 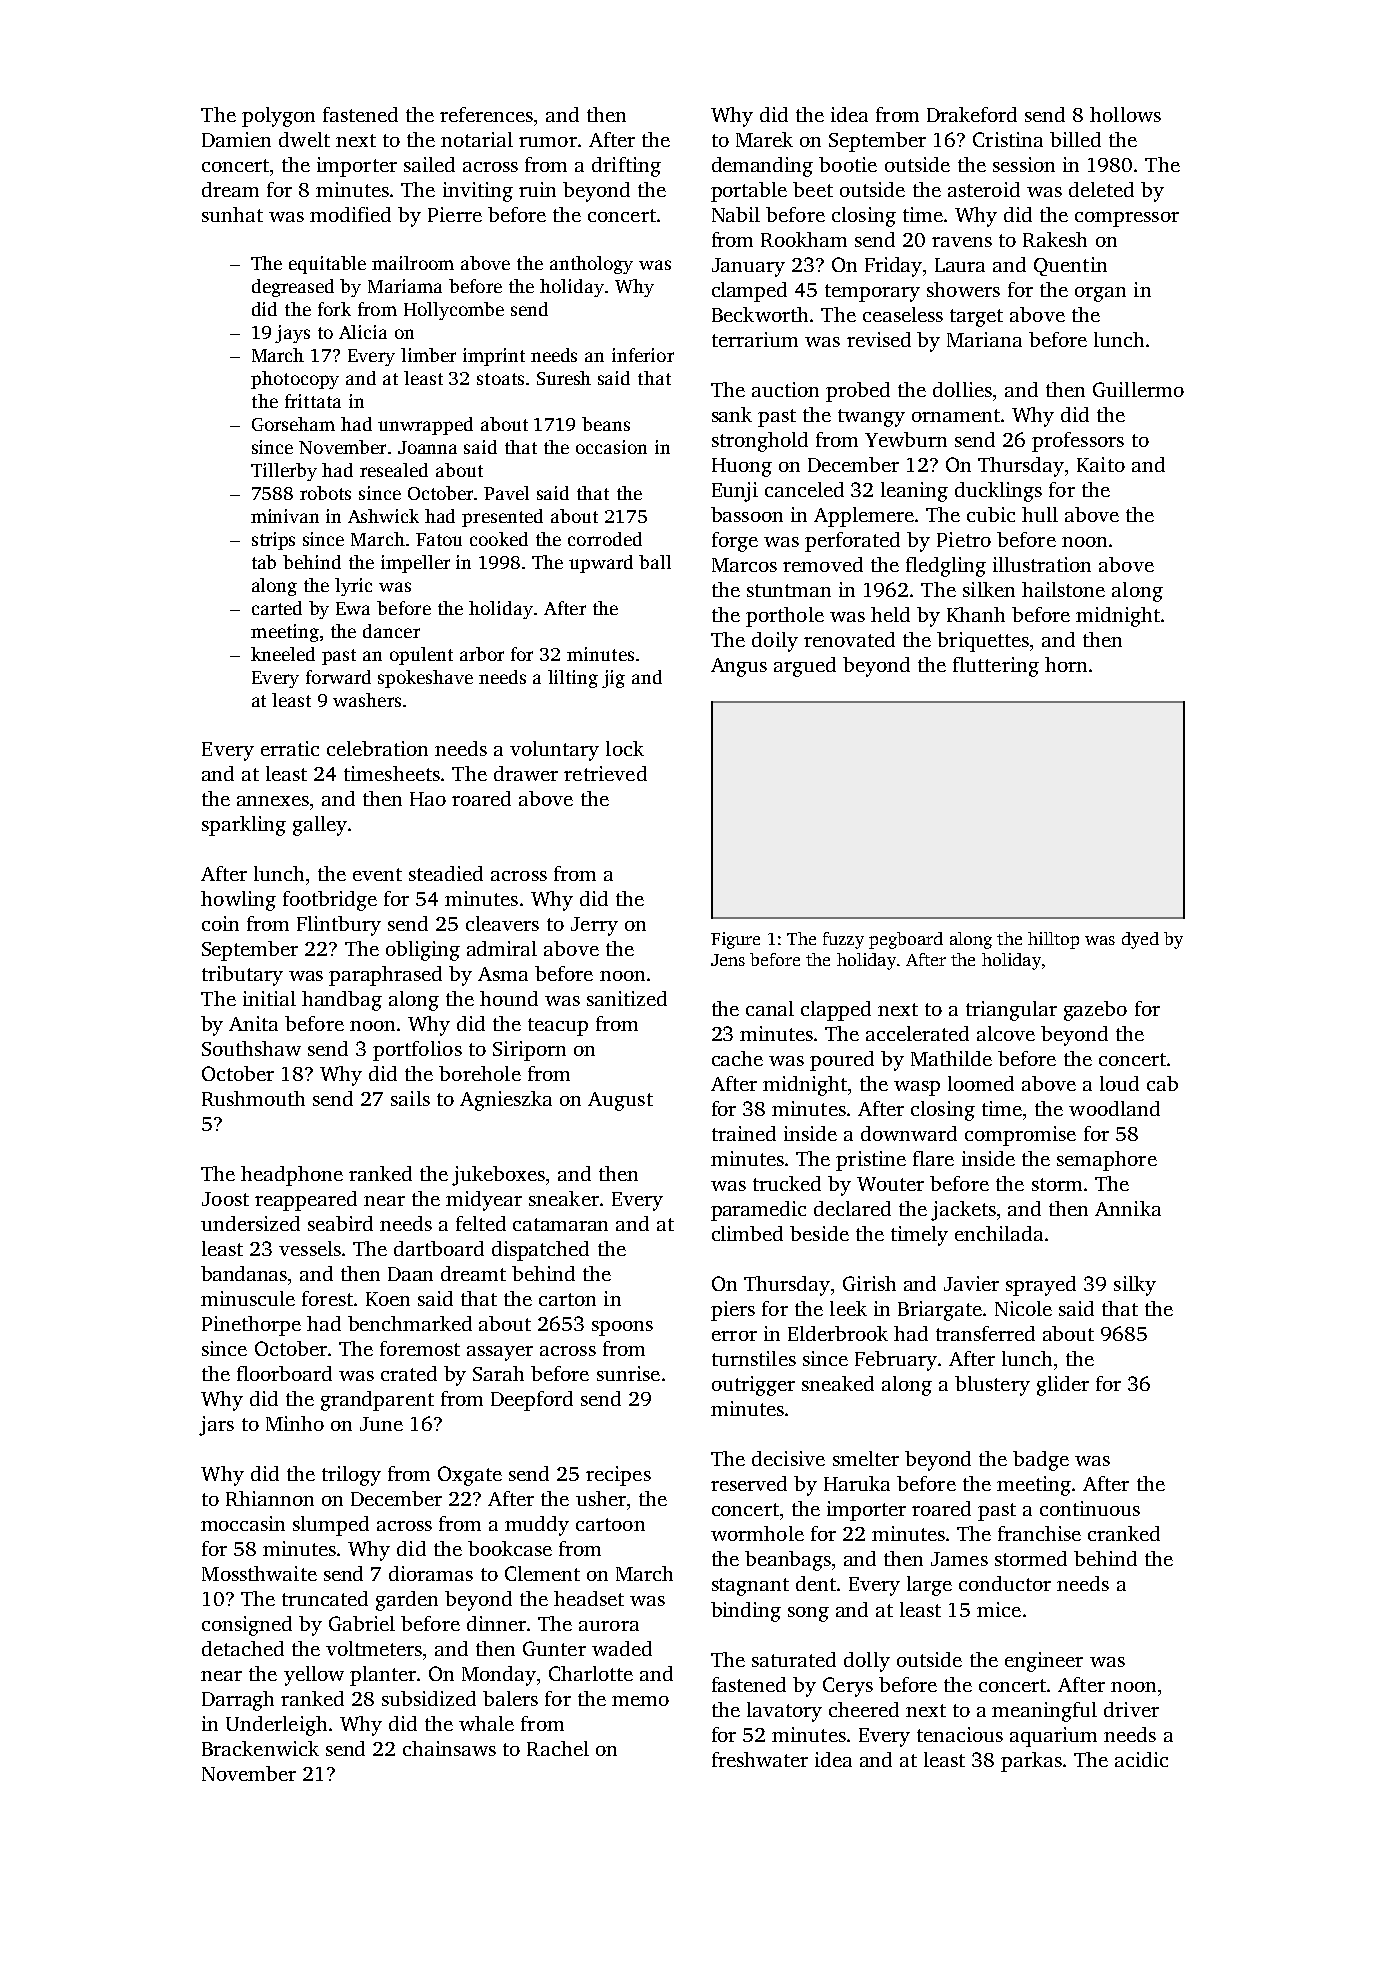 I want to click on polygon, so click(x=278, y=117).
